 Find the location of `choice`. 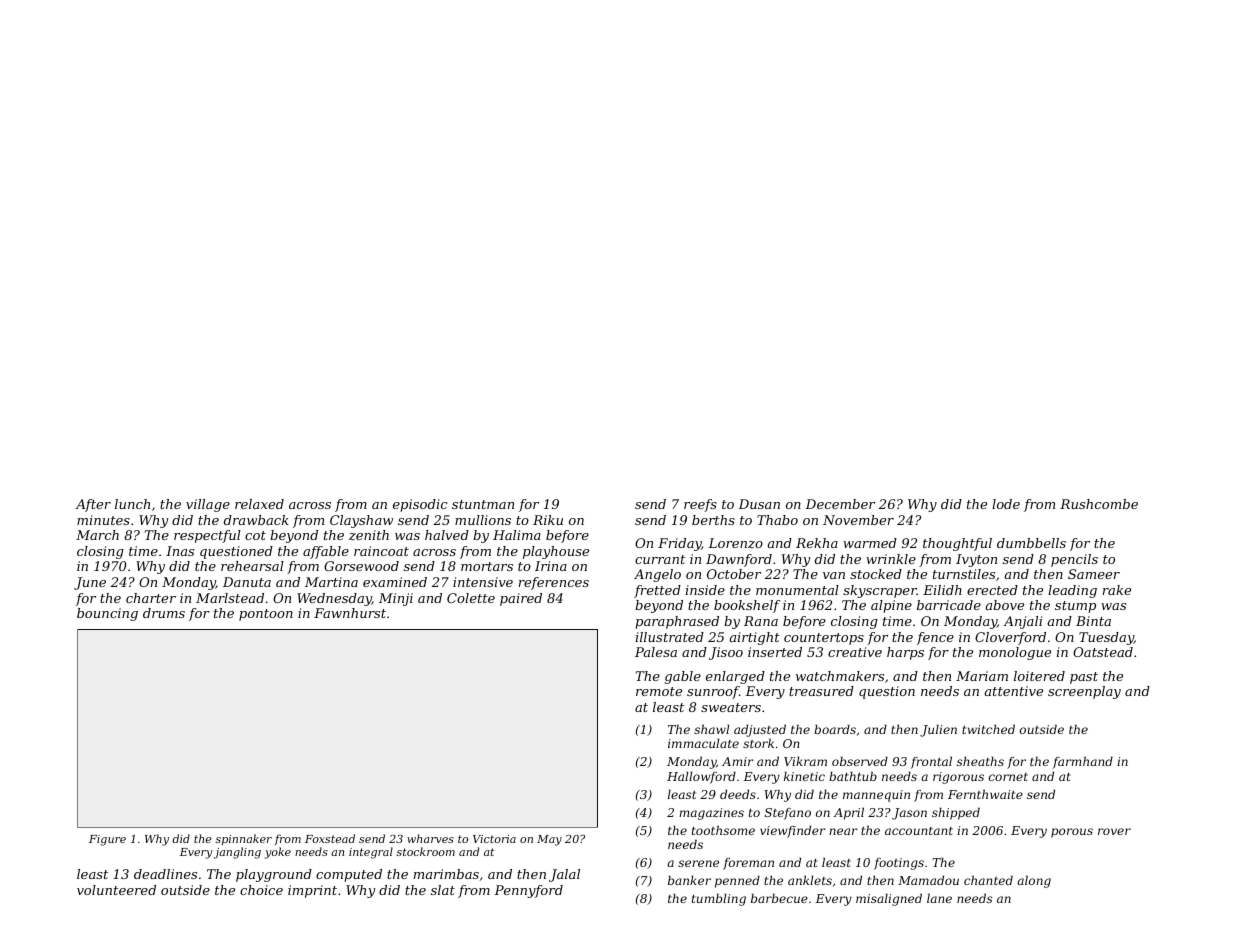

choice is located at coordinates (261, 890).
